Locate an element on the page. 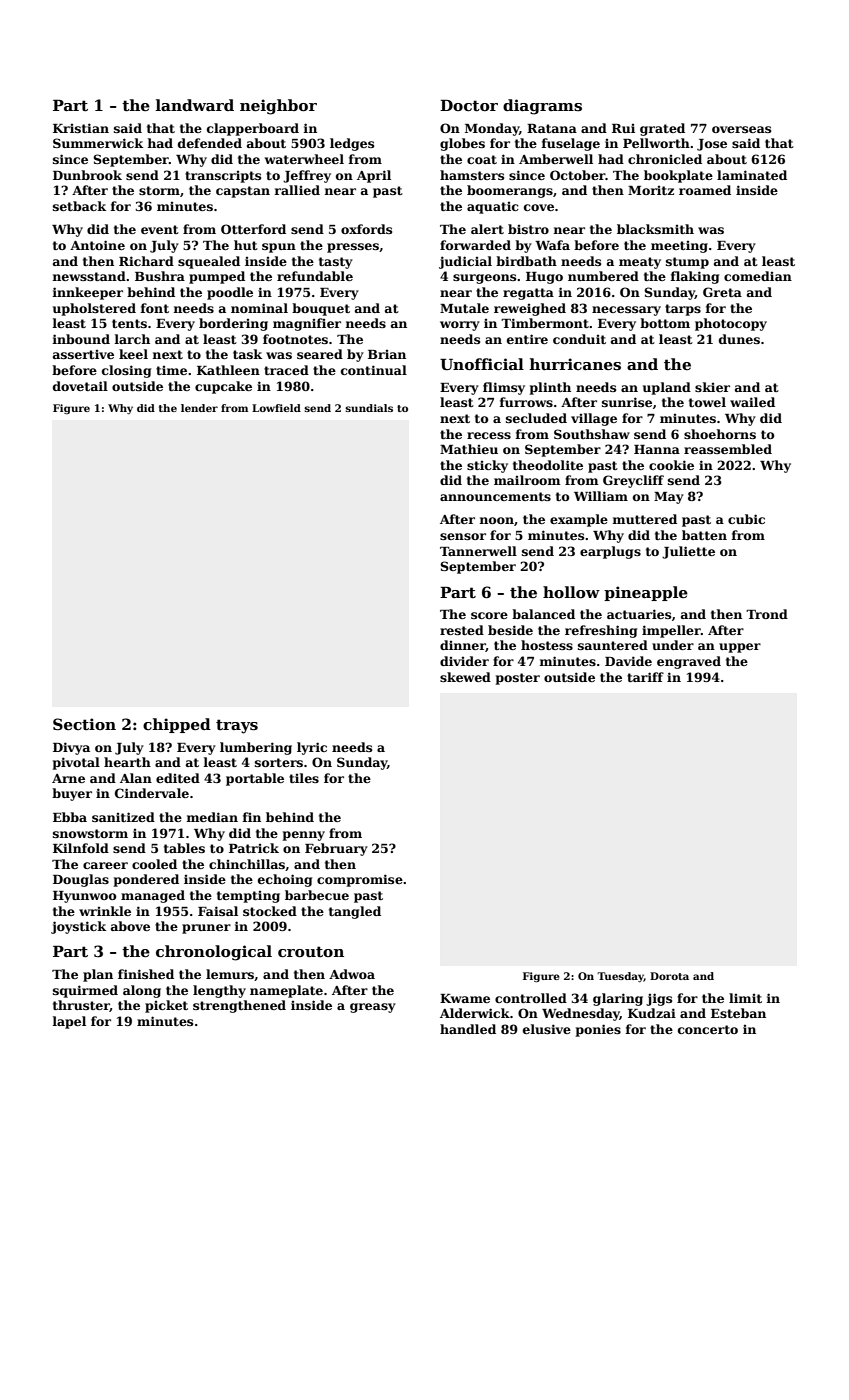 Image resolution: width=849 pixels, height=1400 pixels. greasy is located at coordinates (373, 1008).
